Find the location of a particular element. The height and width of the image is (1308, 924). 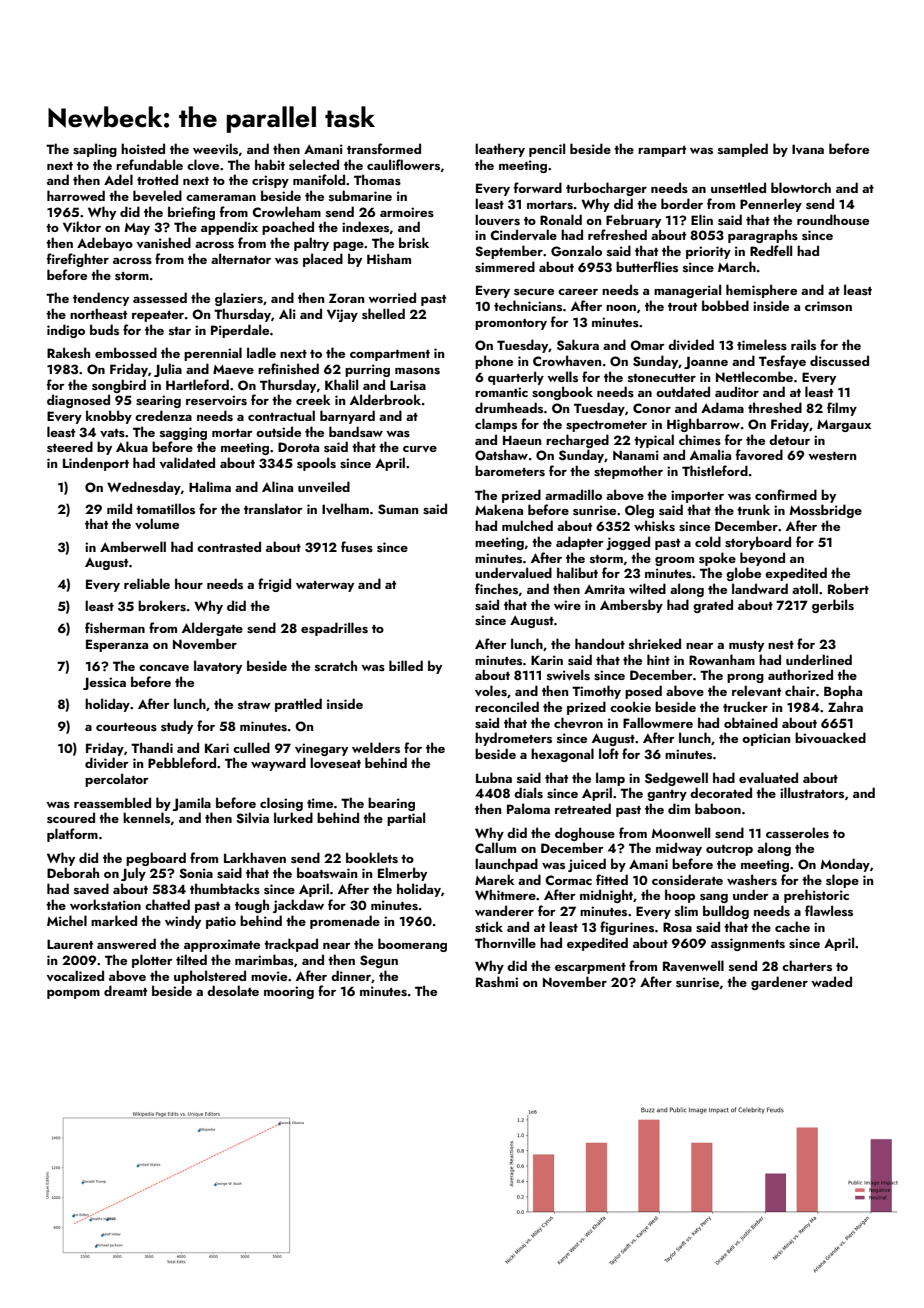

hydrometers is located at coordinates (513, 739).
